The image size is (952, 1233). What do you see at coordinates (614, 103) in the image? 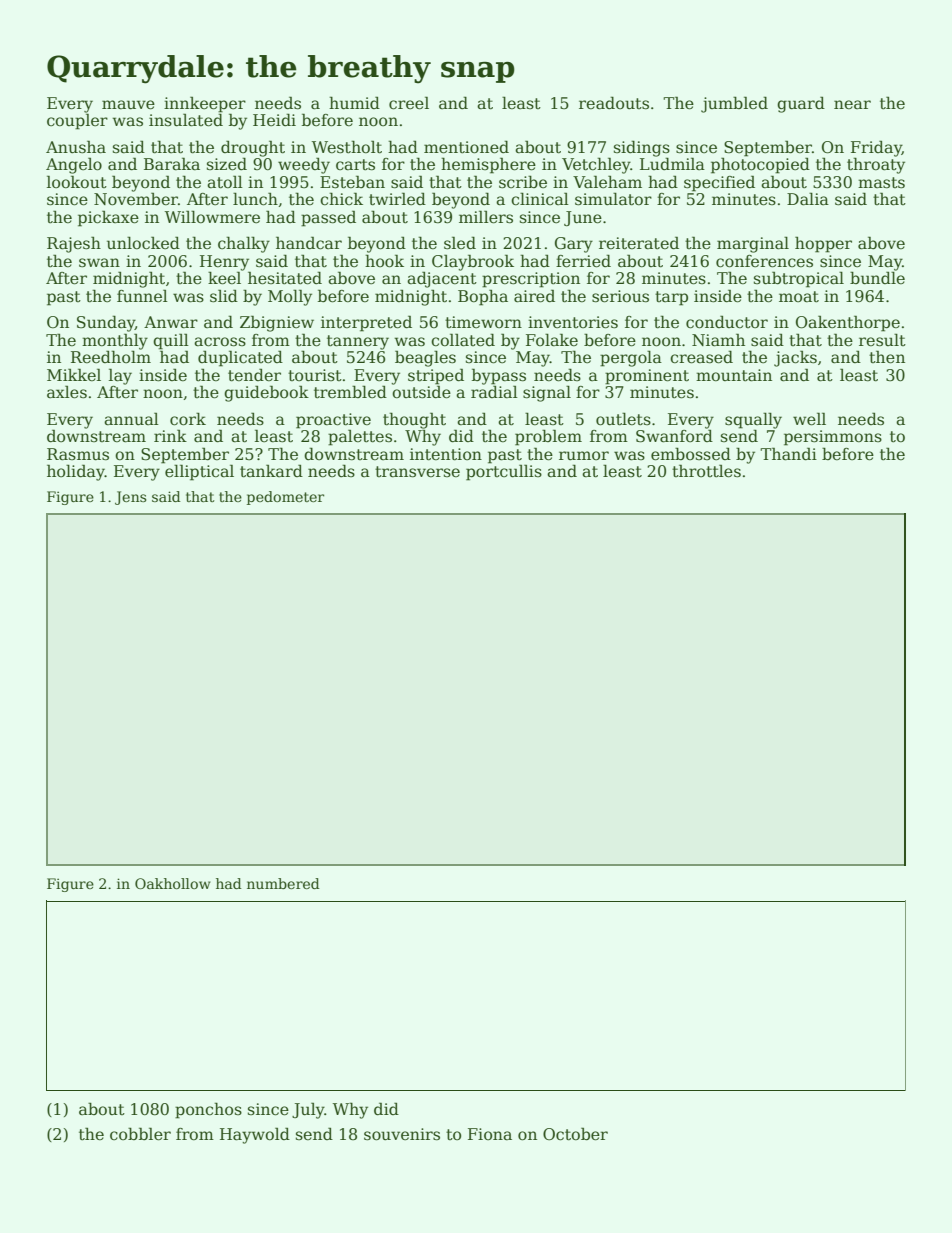
I see `readouts` at bounding box center [614, 103].
